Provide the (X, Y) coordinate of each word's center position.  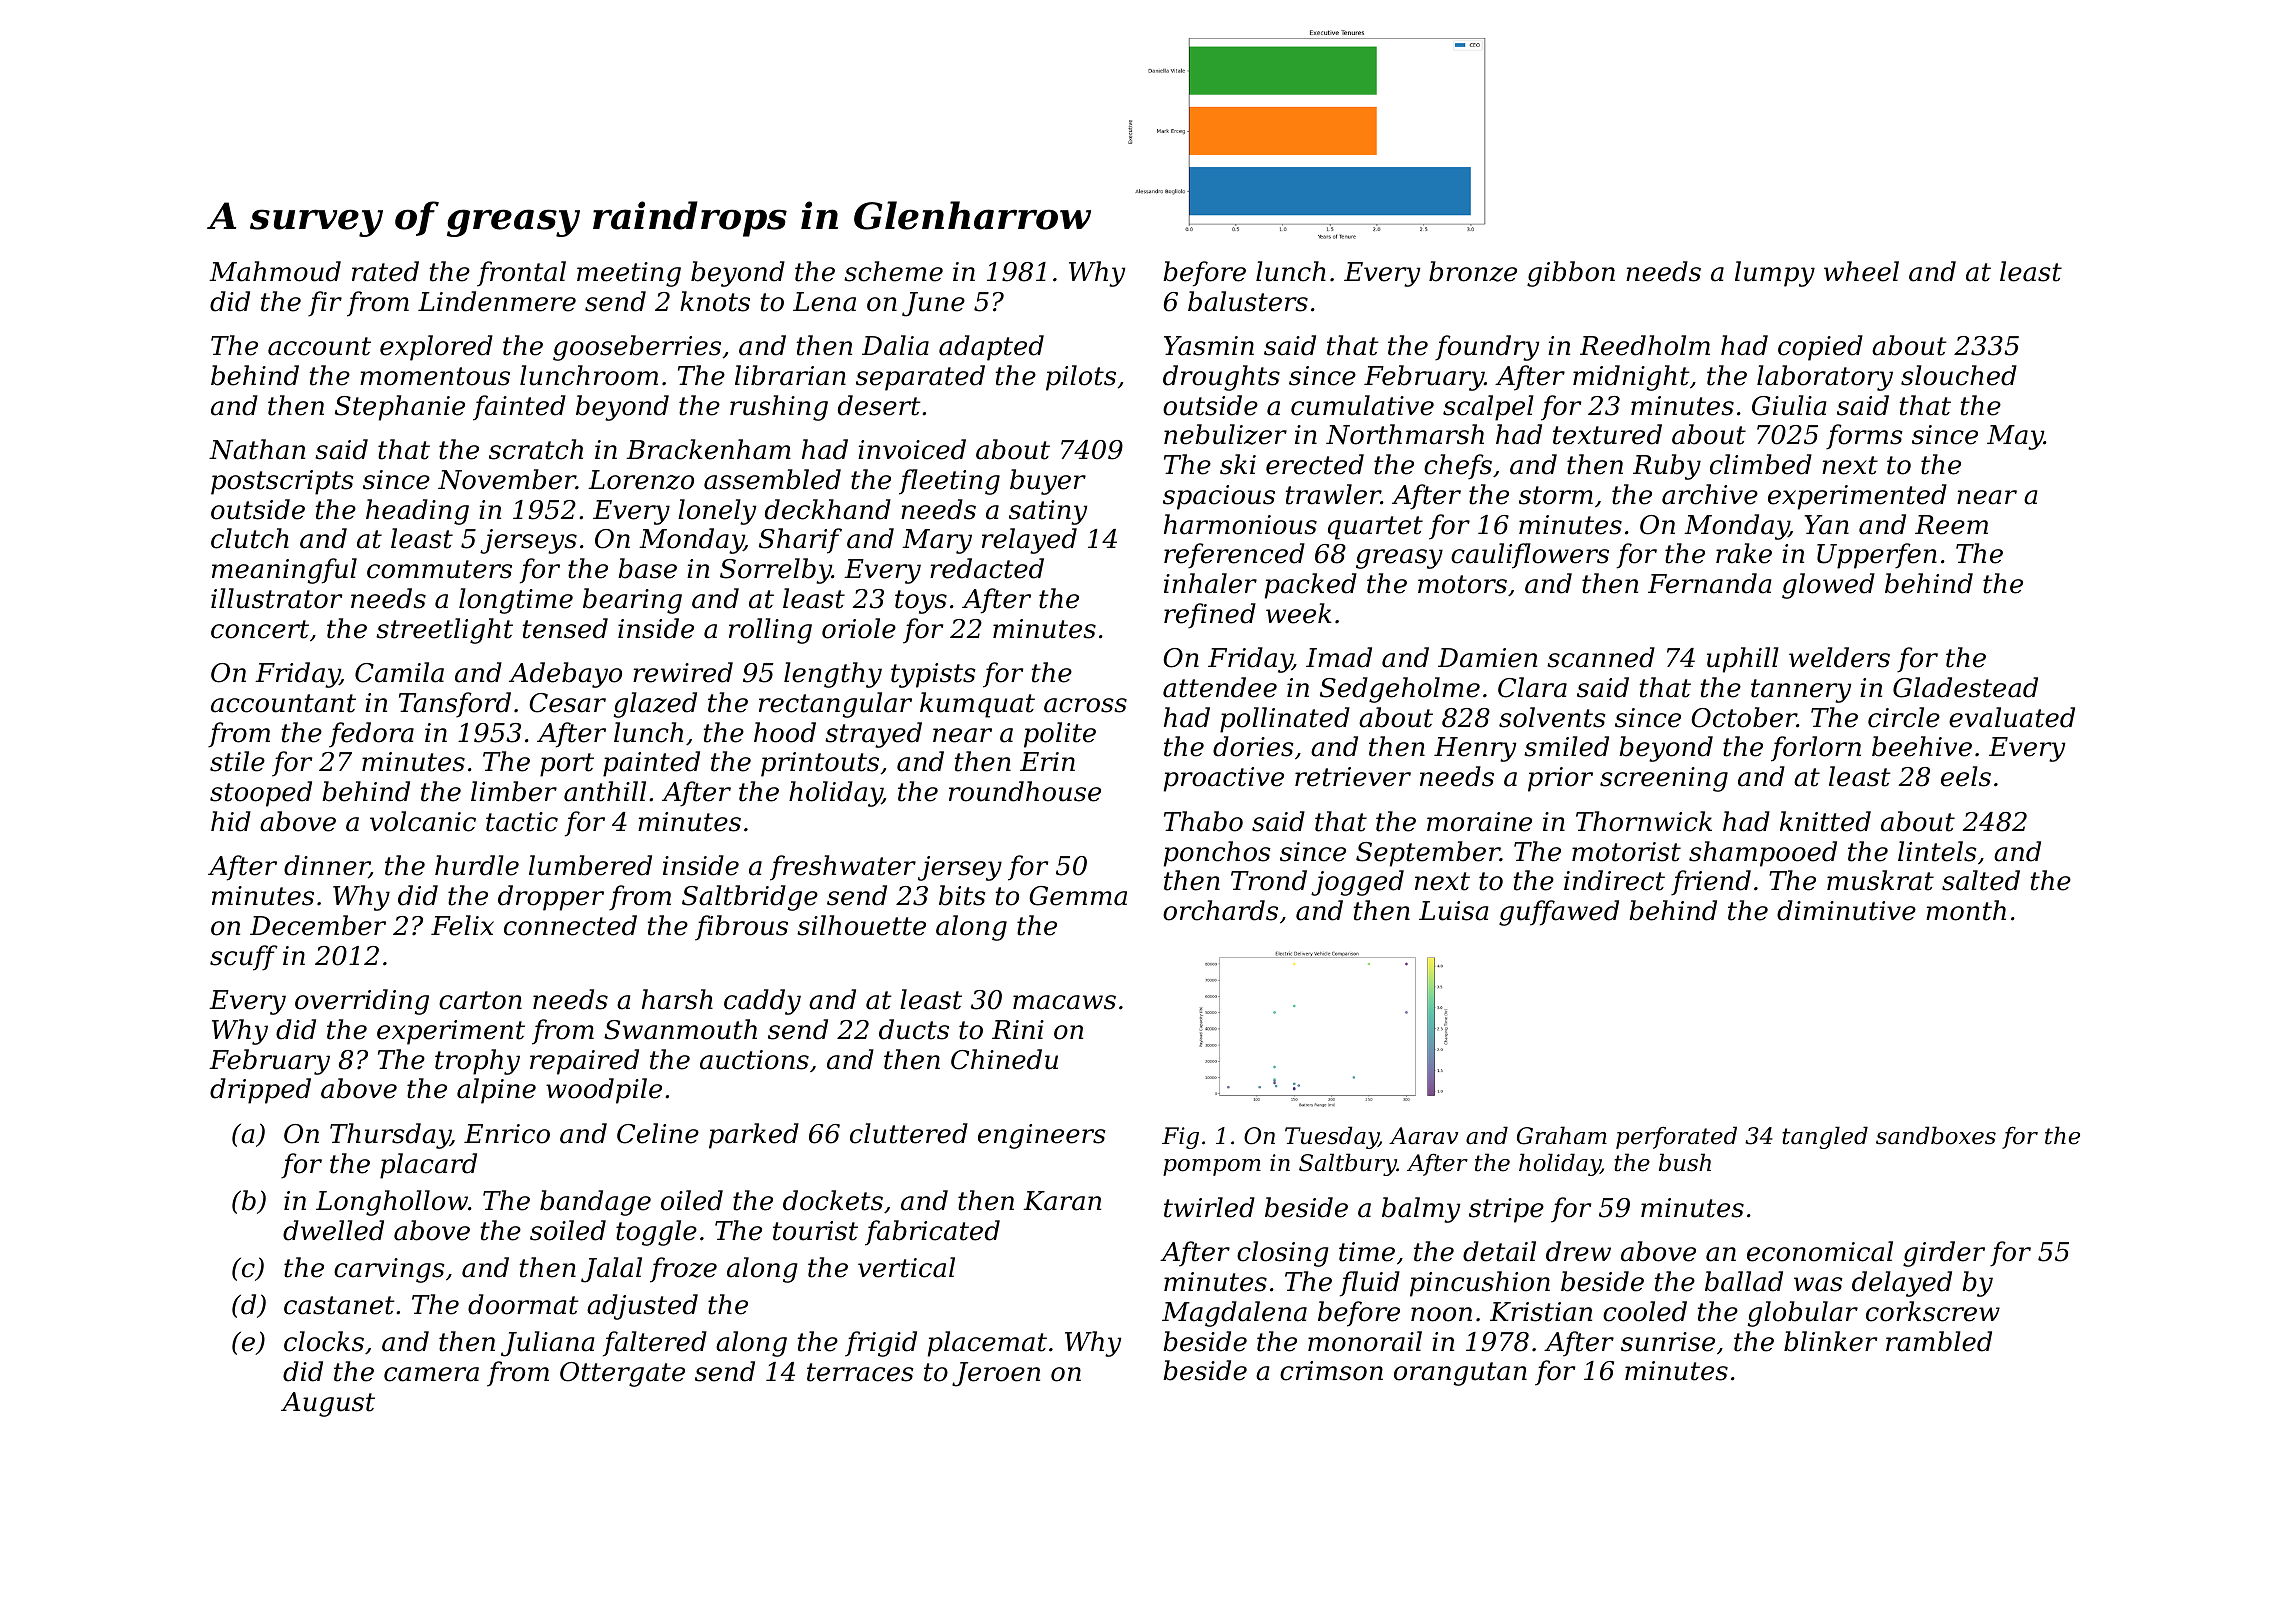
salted (1981, 880)
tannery (1801, 691)
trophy (477, 1062)
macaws (1064, 1002)
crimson (1331, 1371)
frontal (521, 274)
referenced (1234, 556)
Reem (1951, 525)
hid (231, 821)
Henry (1475, 749)
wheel (1861, 271)
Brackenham (708, 449)
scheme (893, 271)
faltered (655, 1344)
